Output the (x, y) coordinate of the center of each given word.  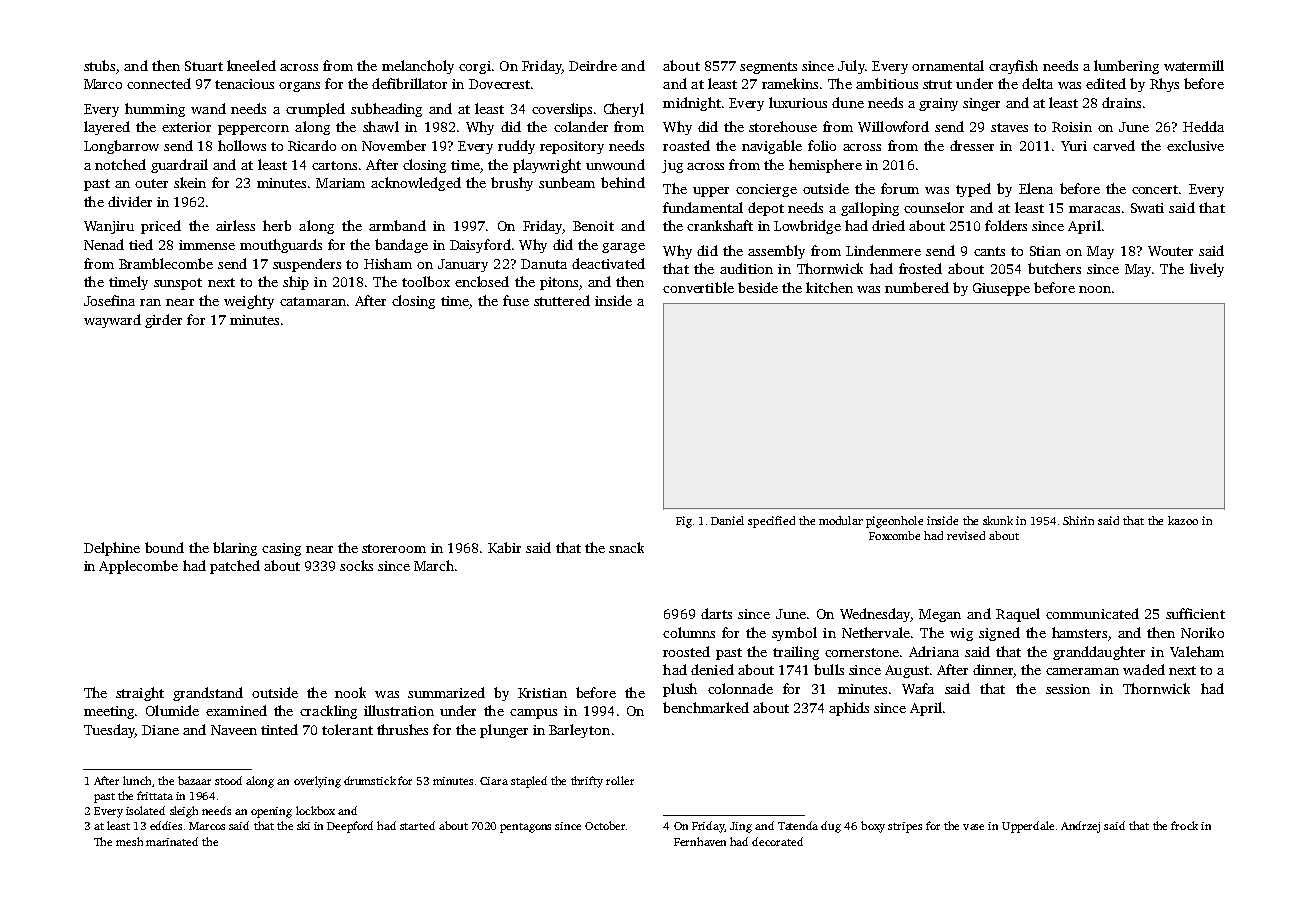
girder (163, 321)
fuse (516, 300)
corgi (475, 67)
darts (716, 613)
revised (966, 535)
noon (1095, 289)
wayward (112, 321)
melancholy (418, 67)
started (417, 825)
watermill (1194, 65)
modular (841, 520)
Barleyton (579, 731)
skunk (998, 520)
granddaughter (1099, 653)
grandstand (208, 694)
